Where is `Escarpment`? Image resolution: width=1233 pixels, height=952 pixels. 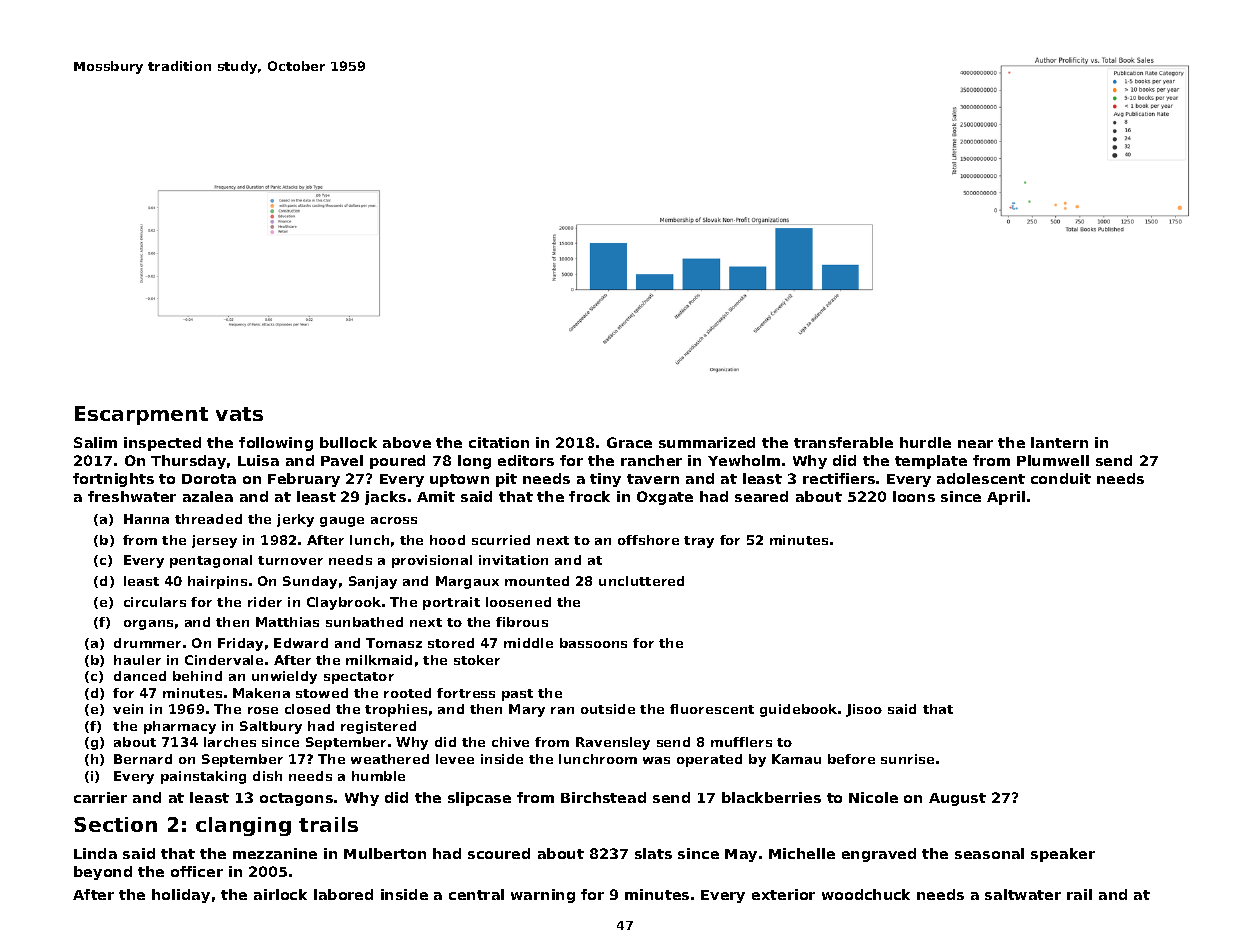
Escarpment is located at coordinates (141, 415).
